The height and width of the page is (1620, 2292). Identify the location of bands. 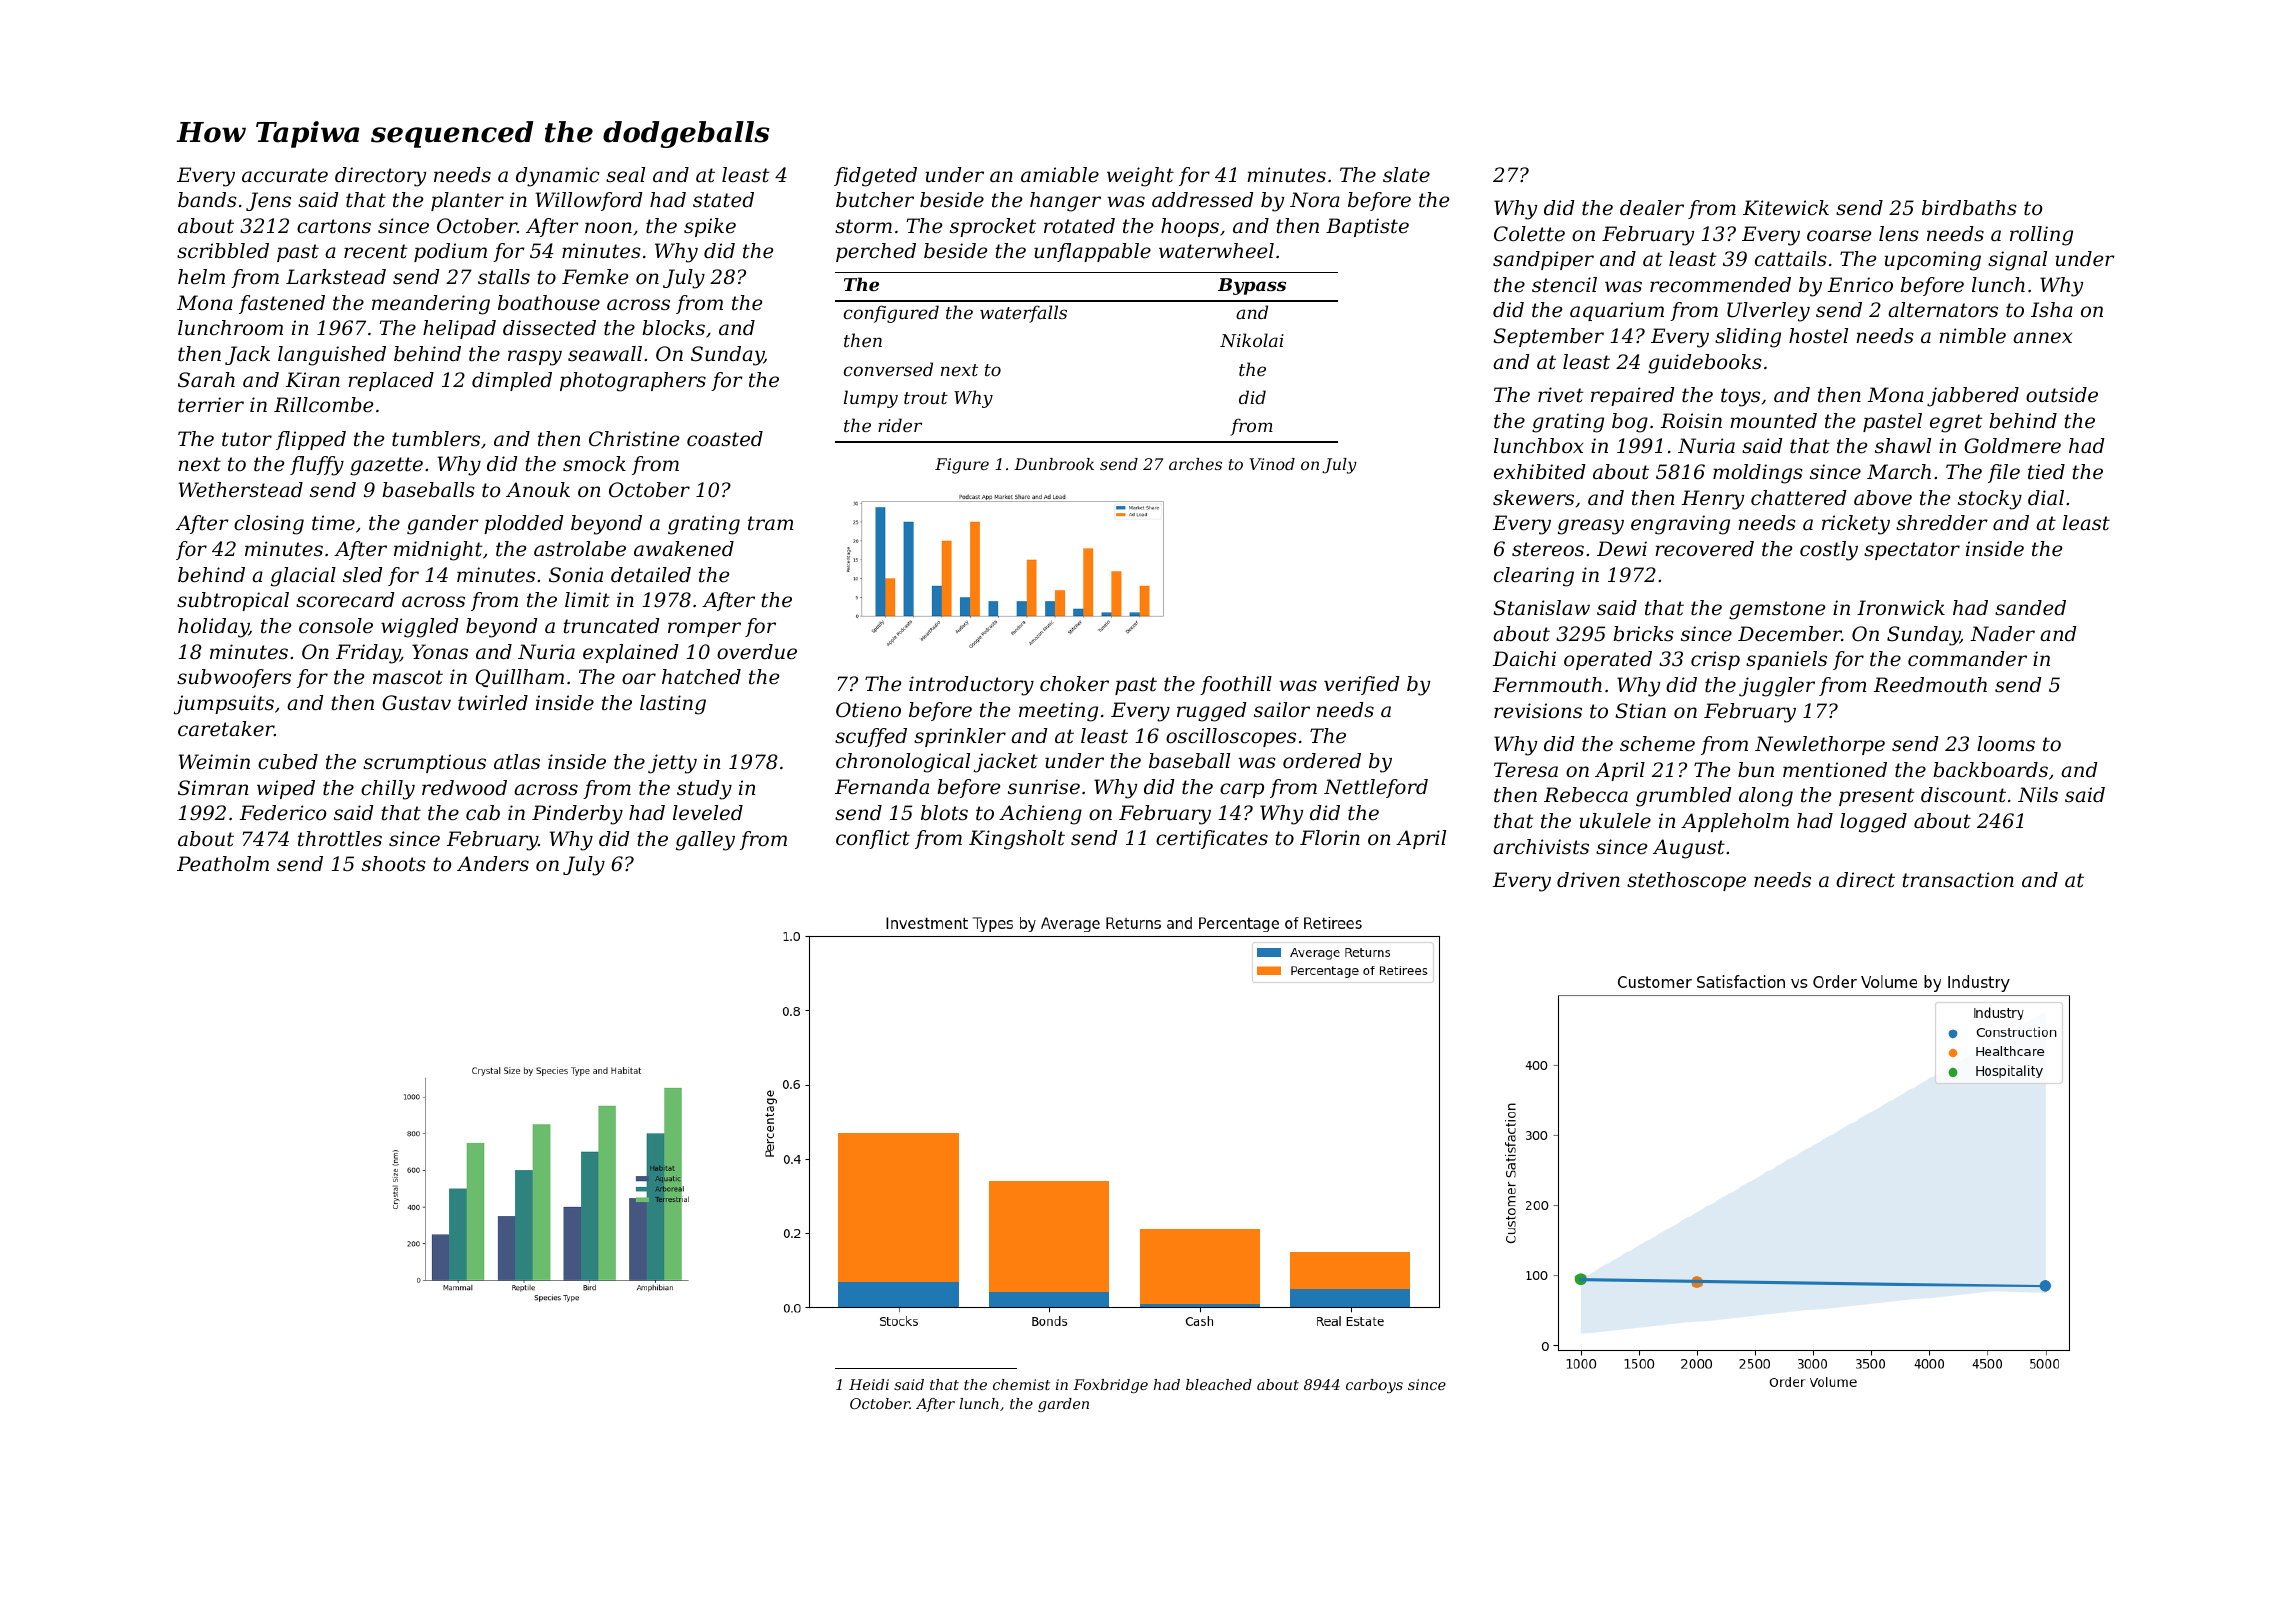
(207, 200).
